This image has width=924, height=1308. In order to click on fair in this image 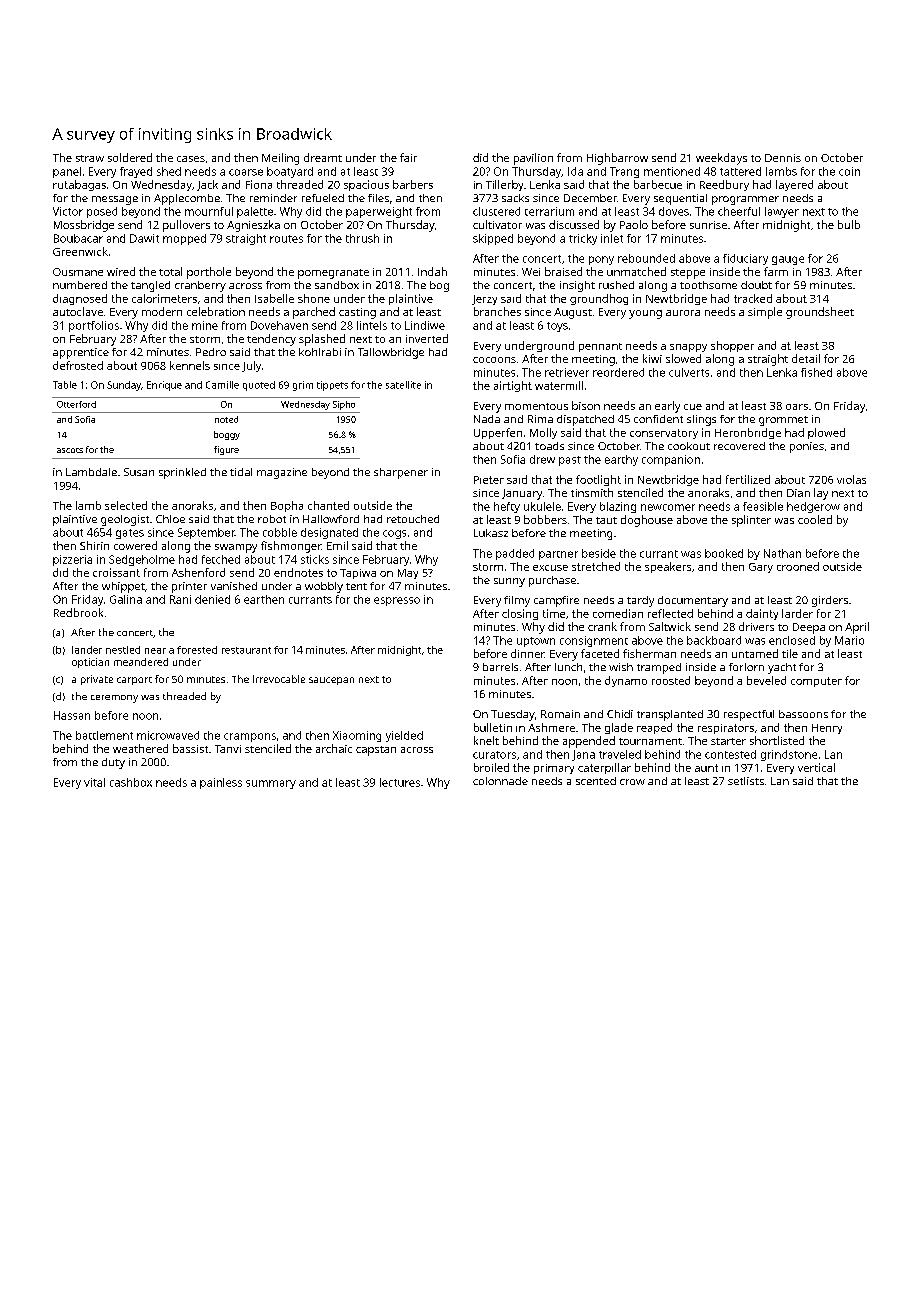, I will do `click(408, 157)`.
